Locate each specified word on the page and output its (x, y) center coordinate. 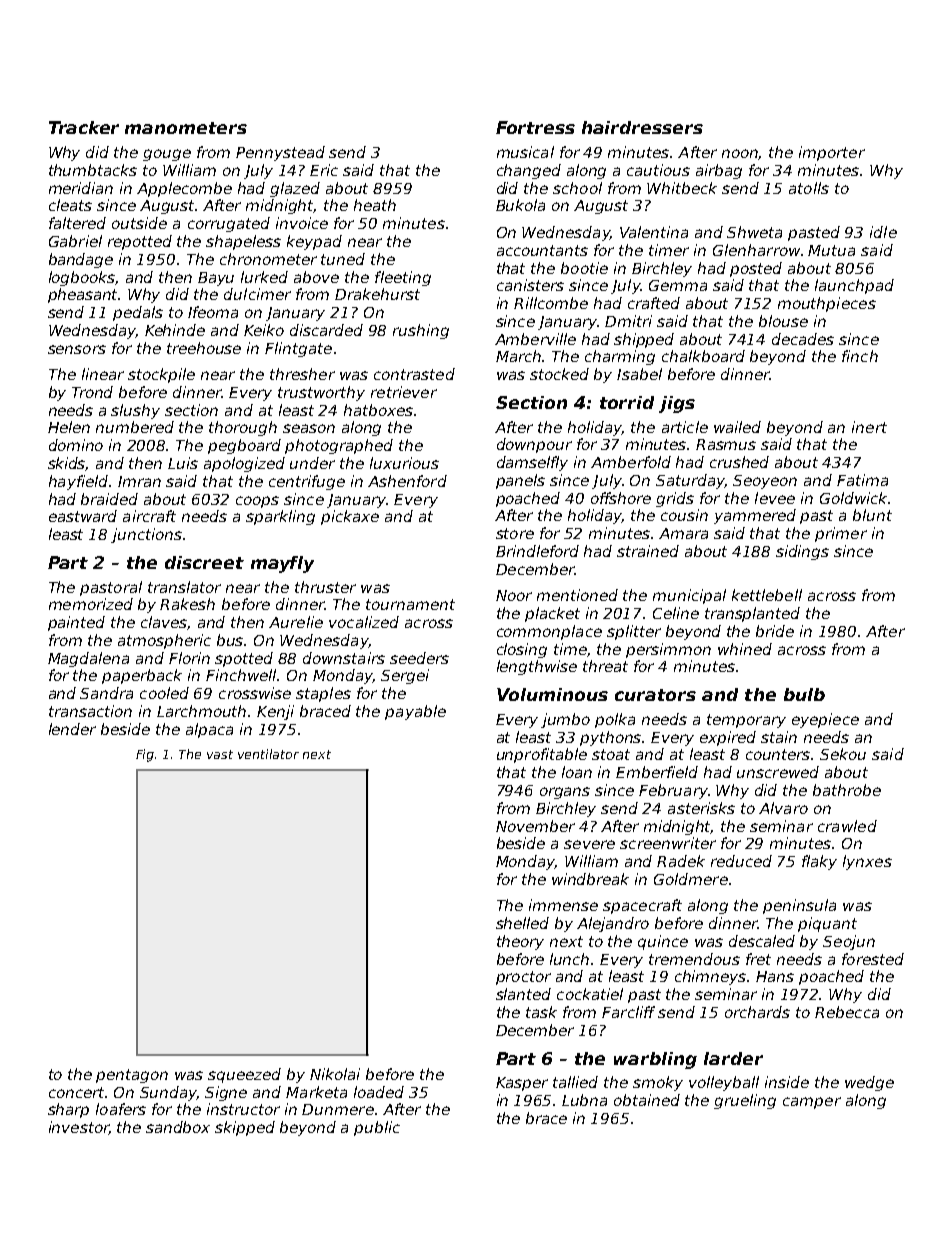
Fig (145, 755)
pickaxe (350, 517)
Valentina (654, 232)
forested (873, 959)
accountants (542, 250)
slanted (523, 994)
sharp (68, 1110)
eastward (83, 516)
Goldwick (853, 498)
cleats (70, 205)
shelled (522, 923)
